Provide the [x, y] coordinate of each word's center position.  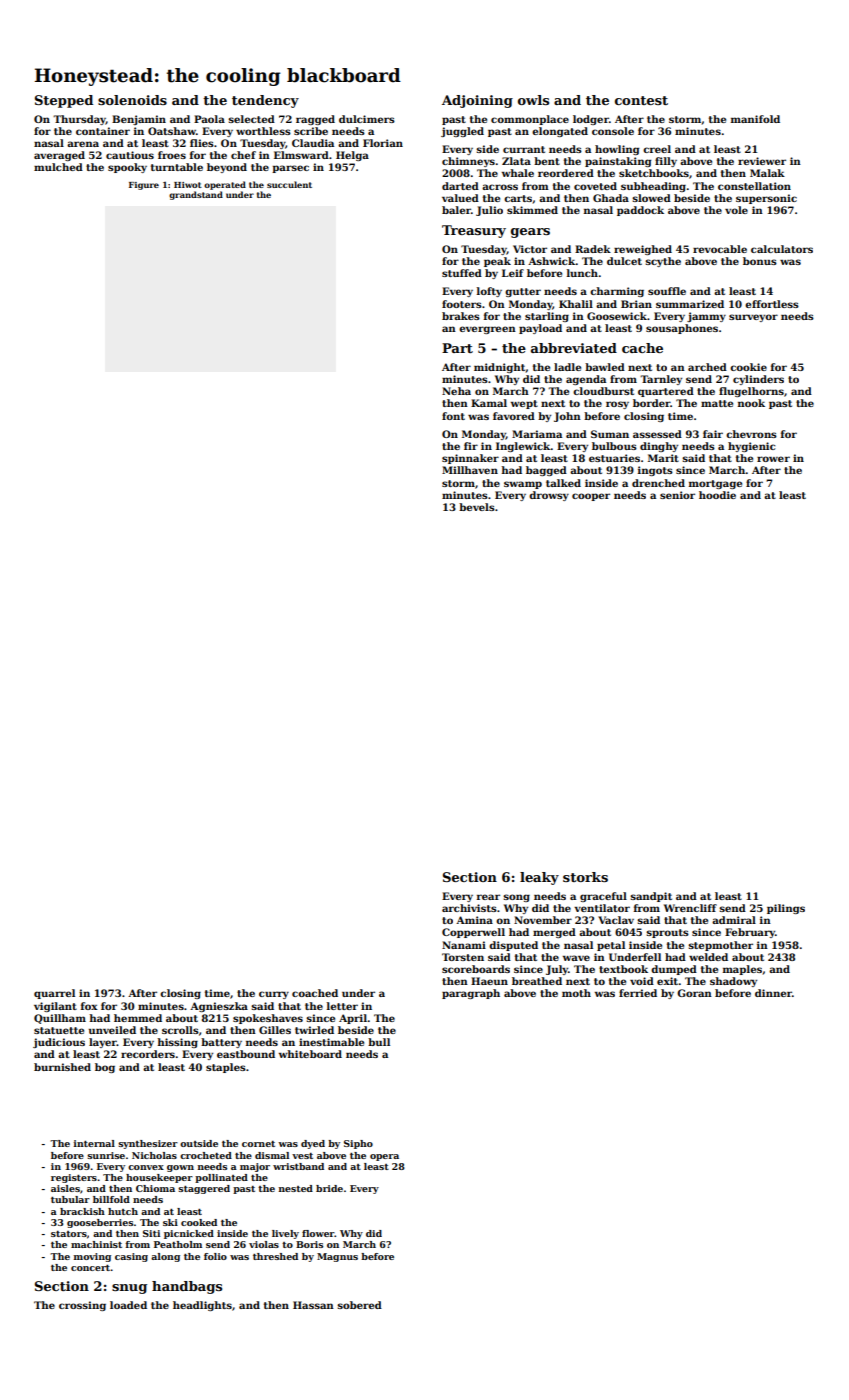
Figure [144, 186]
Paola [209, 119]
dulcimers [367, 119]
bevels [477, 507]
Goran [694, 993]
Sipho [358, 1144]
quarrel [54, 994]
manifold [755, 119]
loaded [128, 1305]
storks [585, 877]
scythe [663, 262]
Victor [530, 249]
